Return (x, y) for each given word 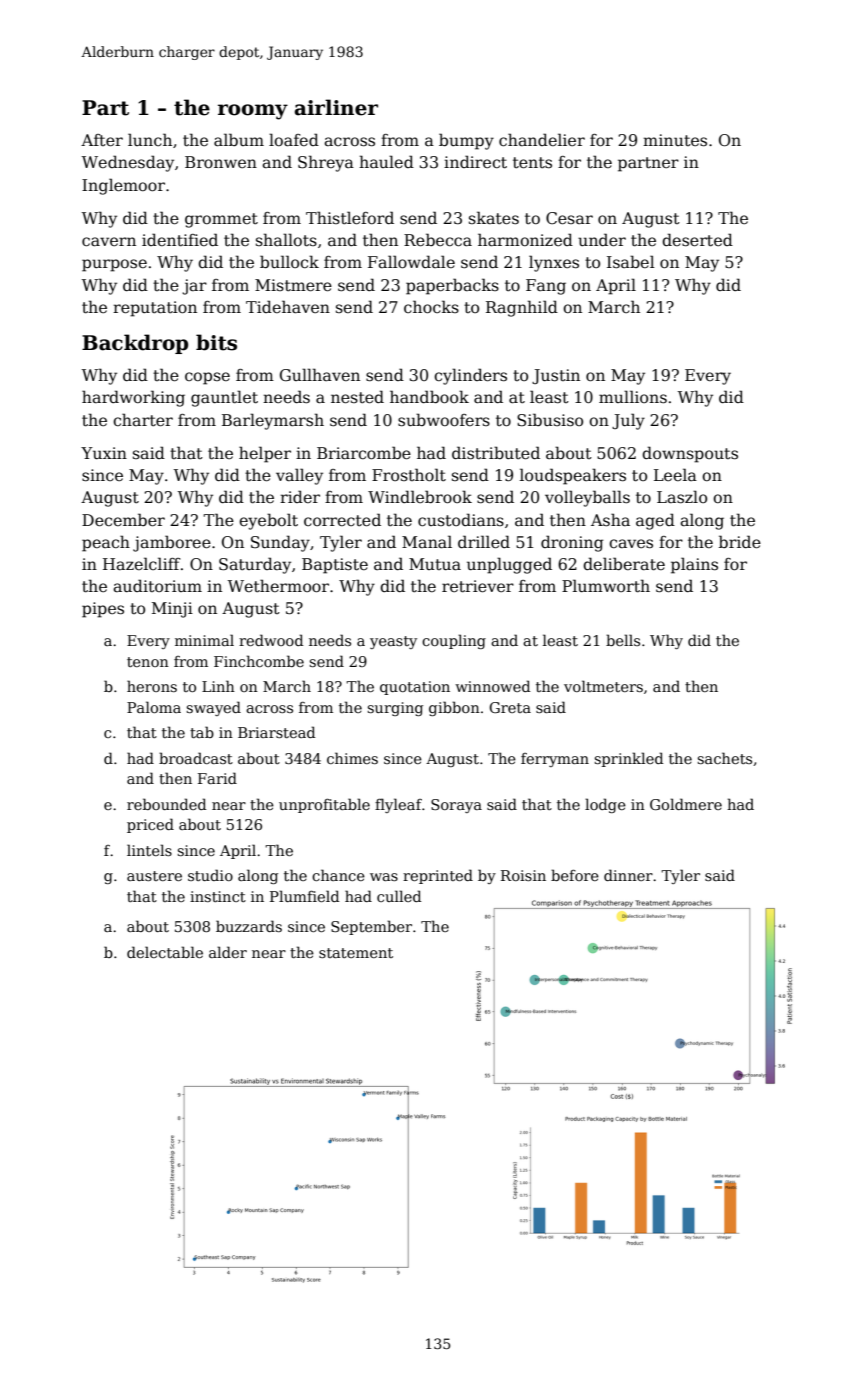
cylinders (470, 376)
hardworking (133, 398)
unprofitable (324, 805)
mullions (633, 397)
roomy (253, 112)
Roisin (523, 875)
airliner (336, 107)
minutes (675, 140)
